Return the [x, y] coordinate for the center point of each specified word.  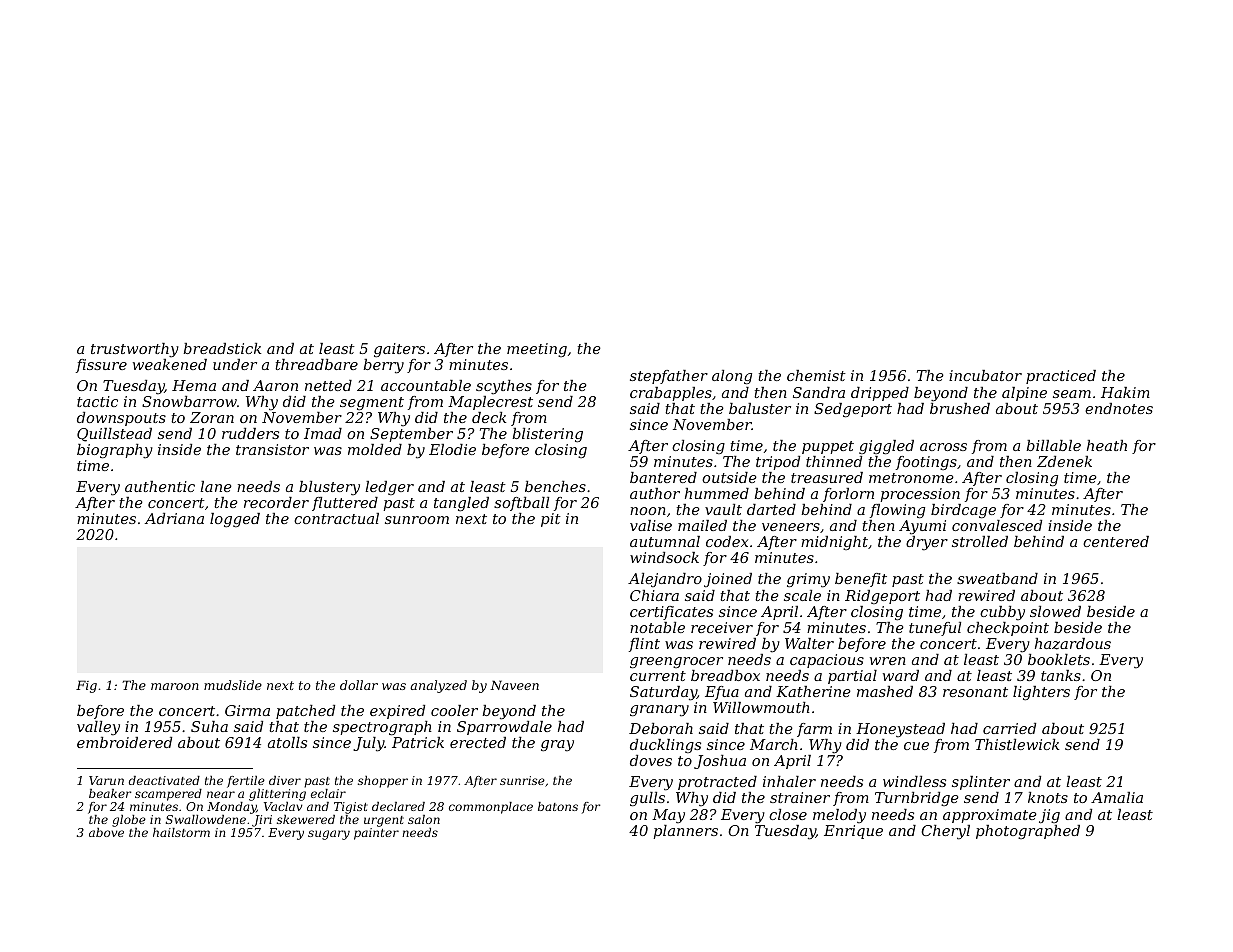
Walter [809, 643]
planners [685, 832]
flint [644, 645]
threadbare [316, 364]
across [943, 447]
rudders [250, 433]
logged [235, 520]
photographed [1028, 832]
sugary [329, 835]
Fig [86, 686]
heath [1107, 445]
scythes [504, 387]
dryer [927, 543]
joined [728, 580]
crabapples [671, 394]
